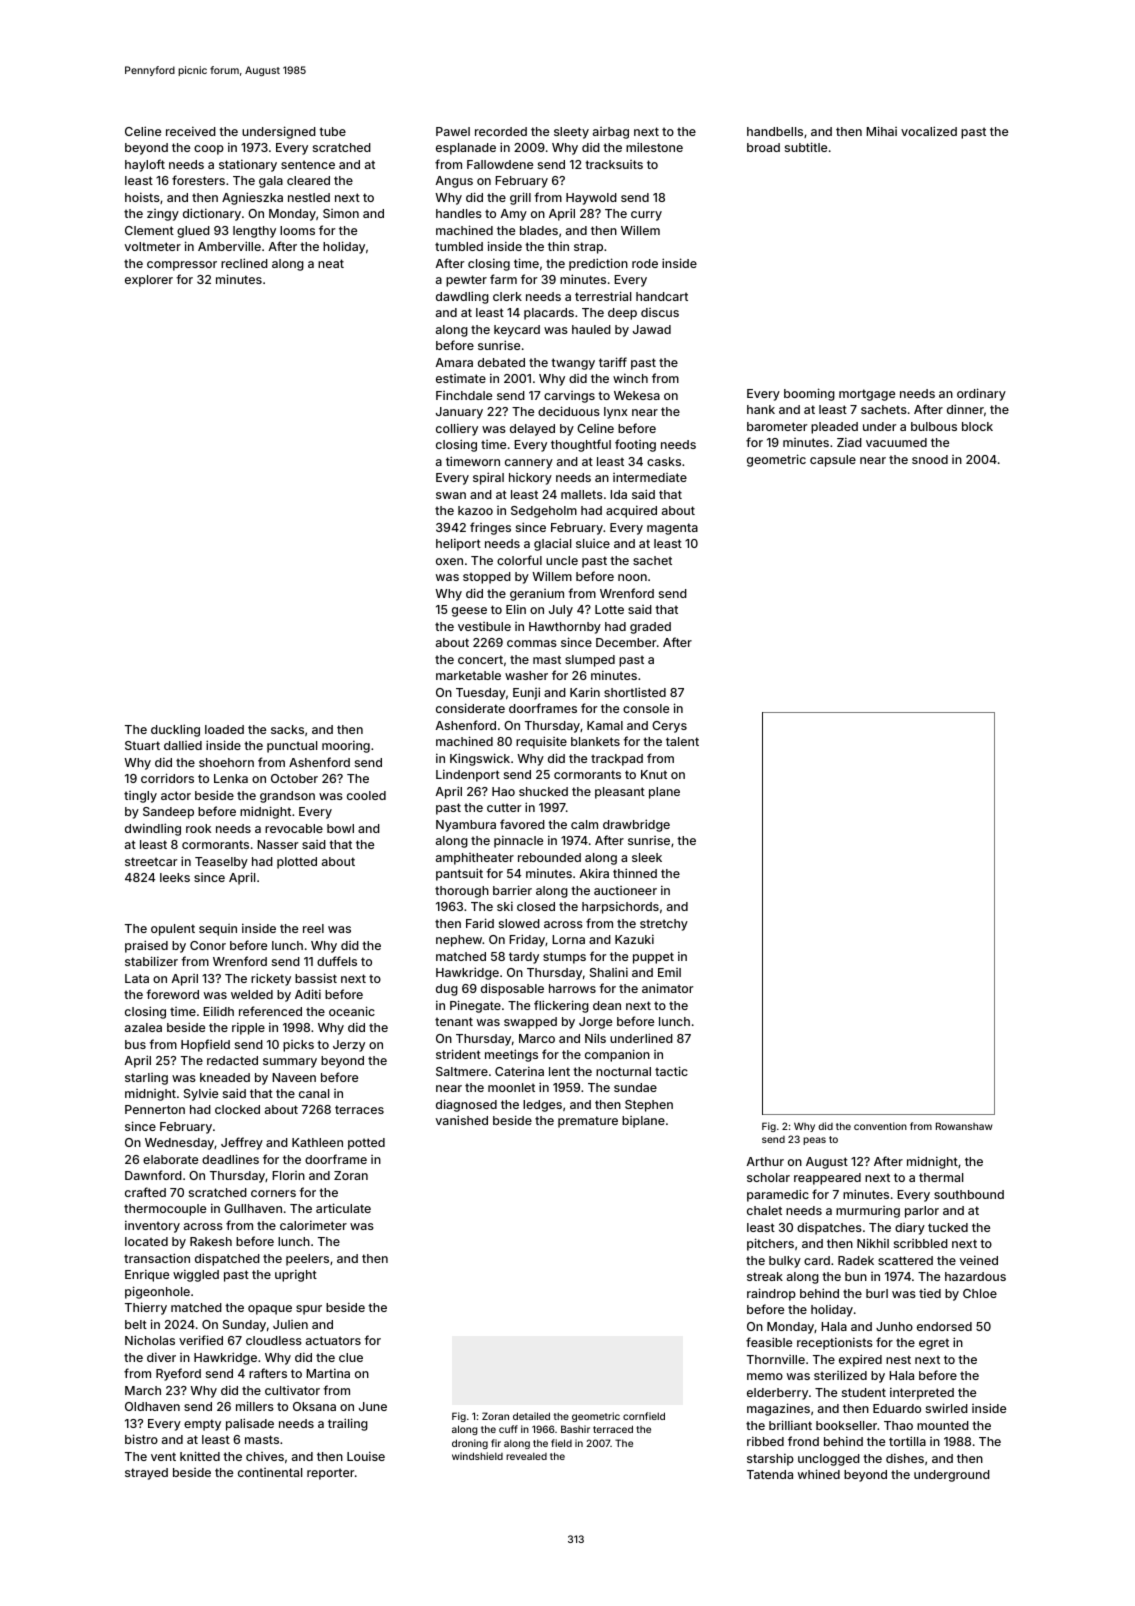  What do you see at coordinates (503, 279) in the document?
I see `farm` at bounding box center [503, 279].
